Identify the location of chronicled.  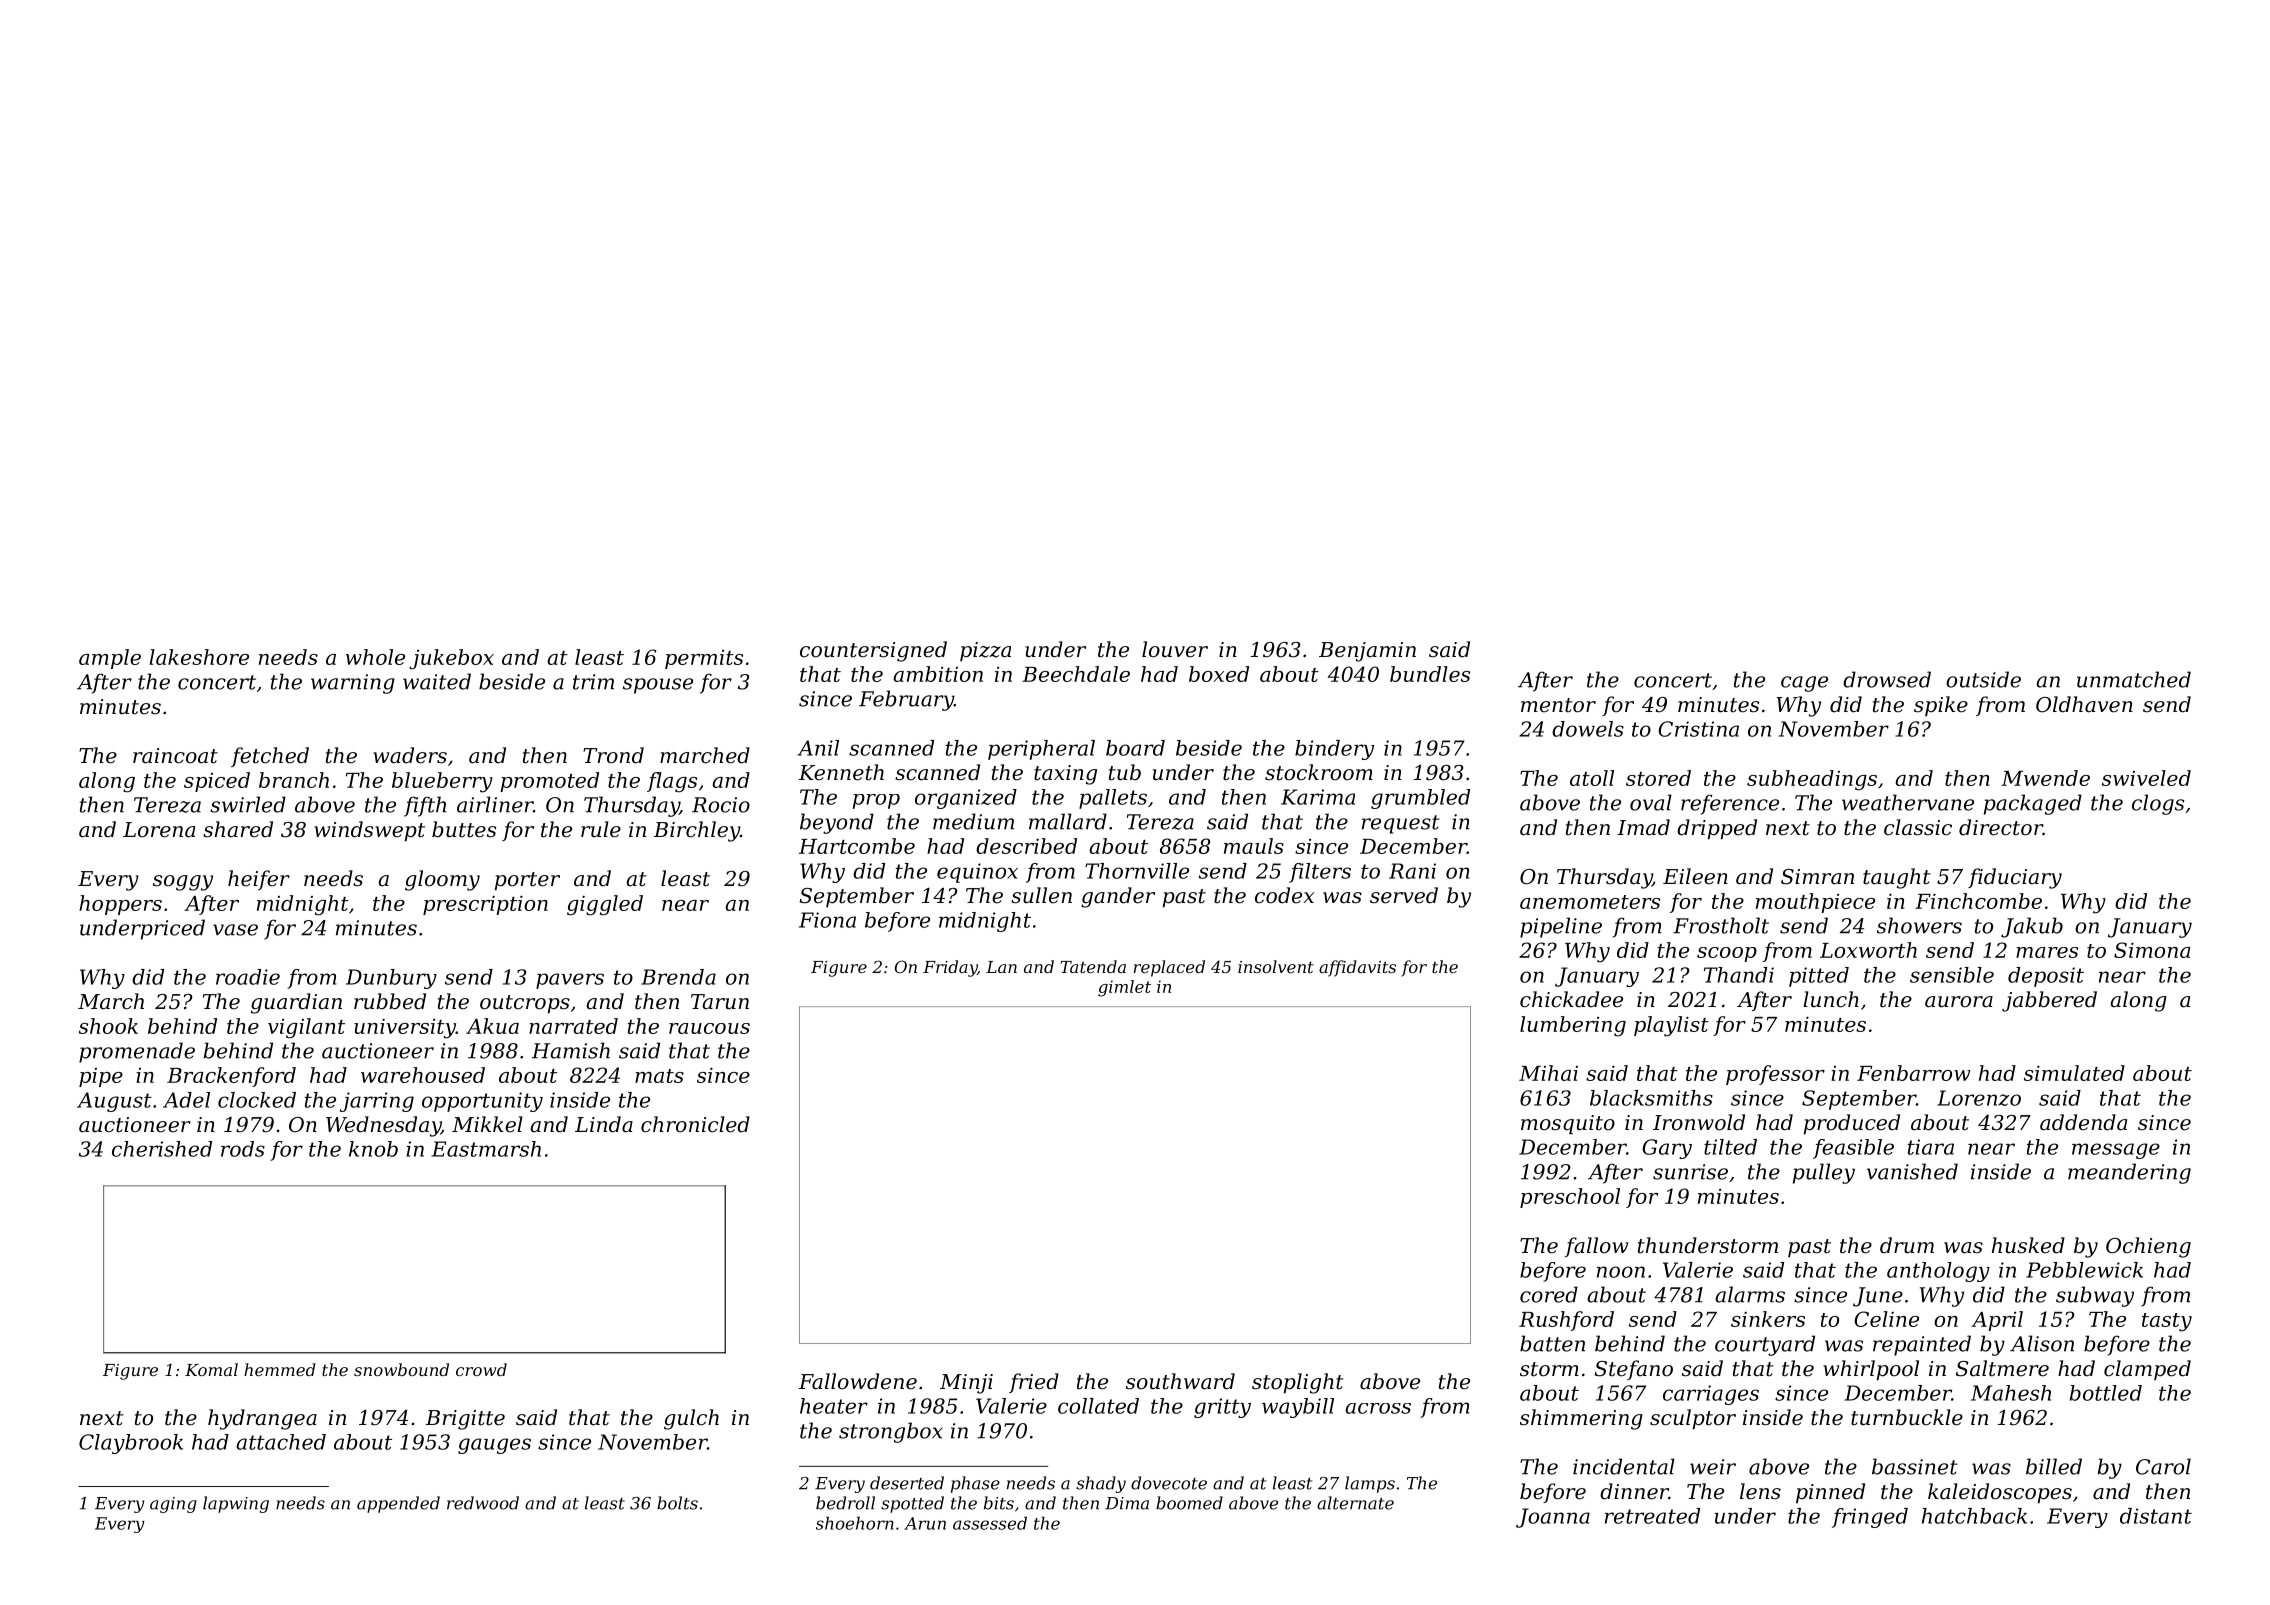
(695, 1124).
